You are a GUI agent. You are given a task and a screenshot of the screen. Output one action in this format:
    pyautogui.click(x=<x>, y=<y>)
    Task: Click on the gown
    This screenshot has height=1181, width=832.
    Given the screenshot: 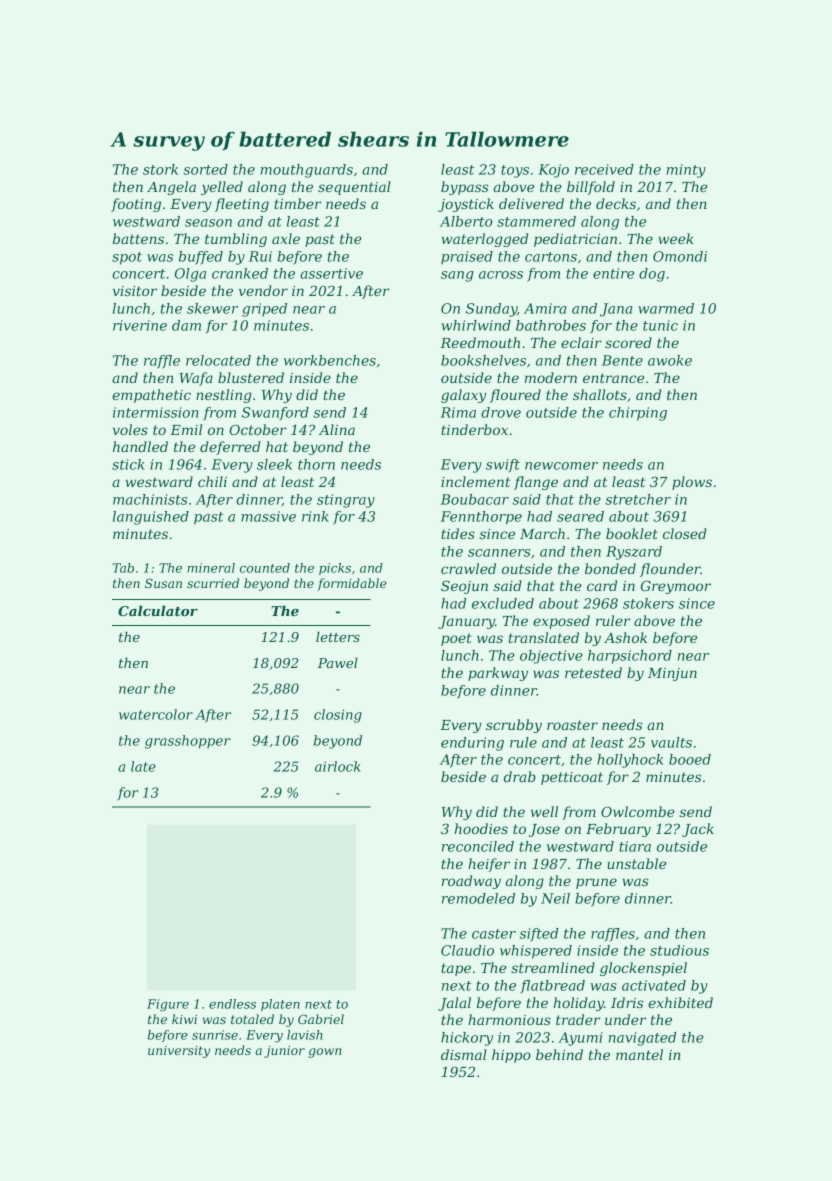 What is the action you would take?
    pyautogui.click(x=324, y=1053)
